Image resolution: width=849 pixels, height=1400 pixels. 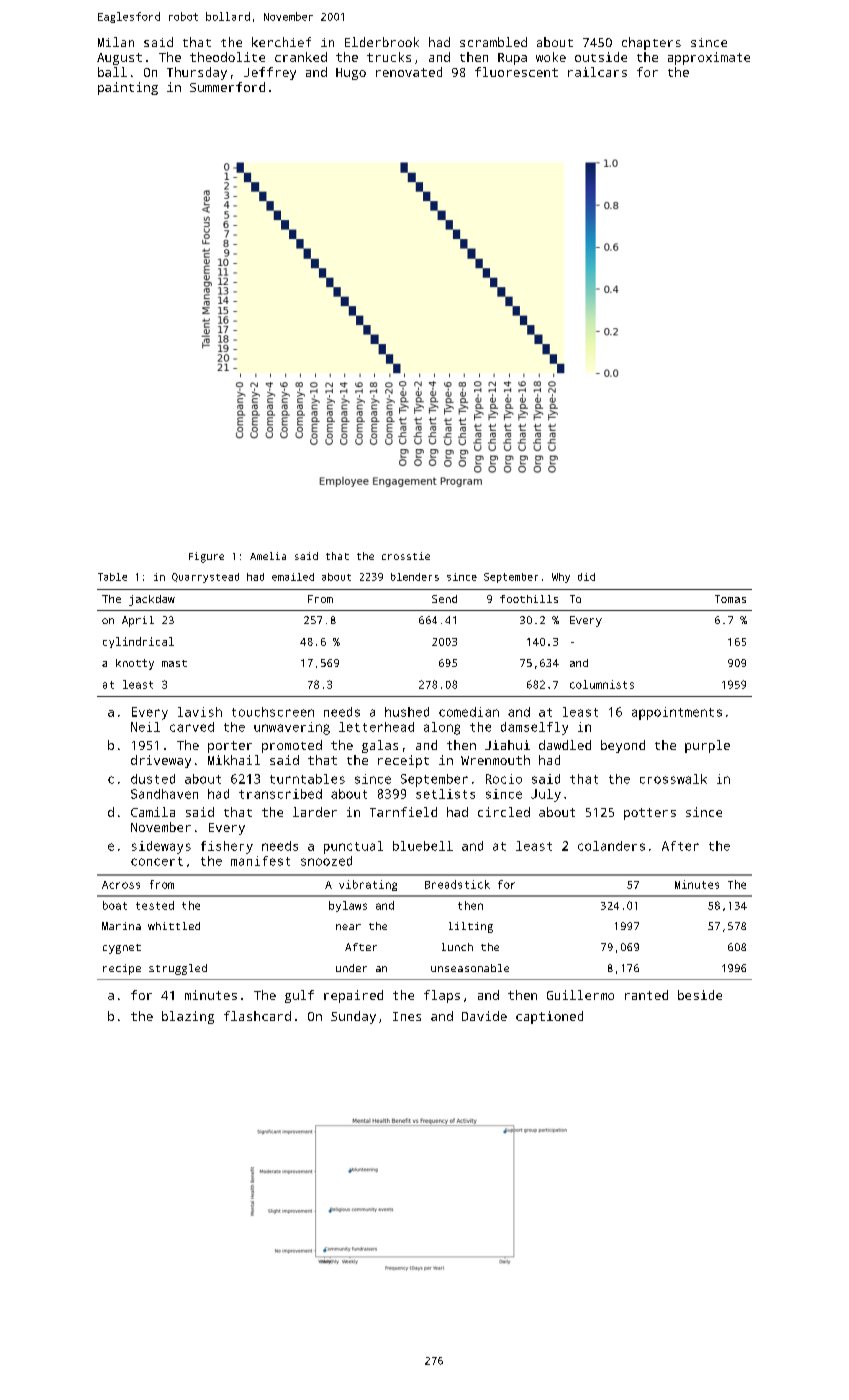 I want to click on Hugo, so click(x=351, y=74).
